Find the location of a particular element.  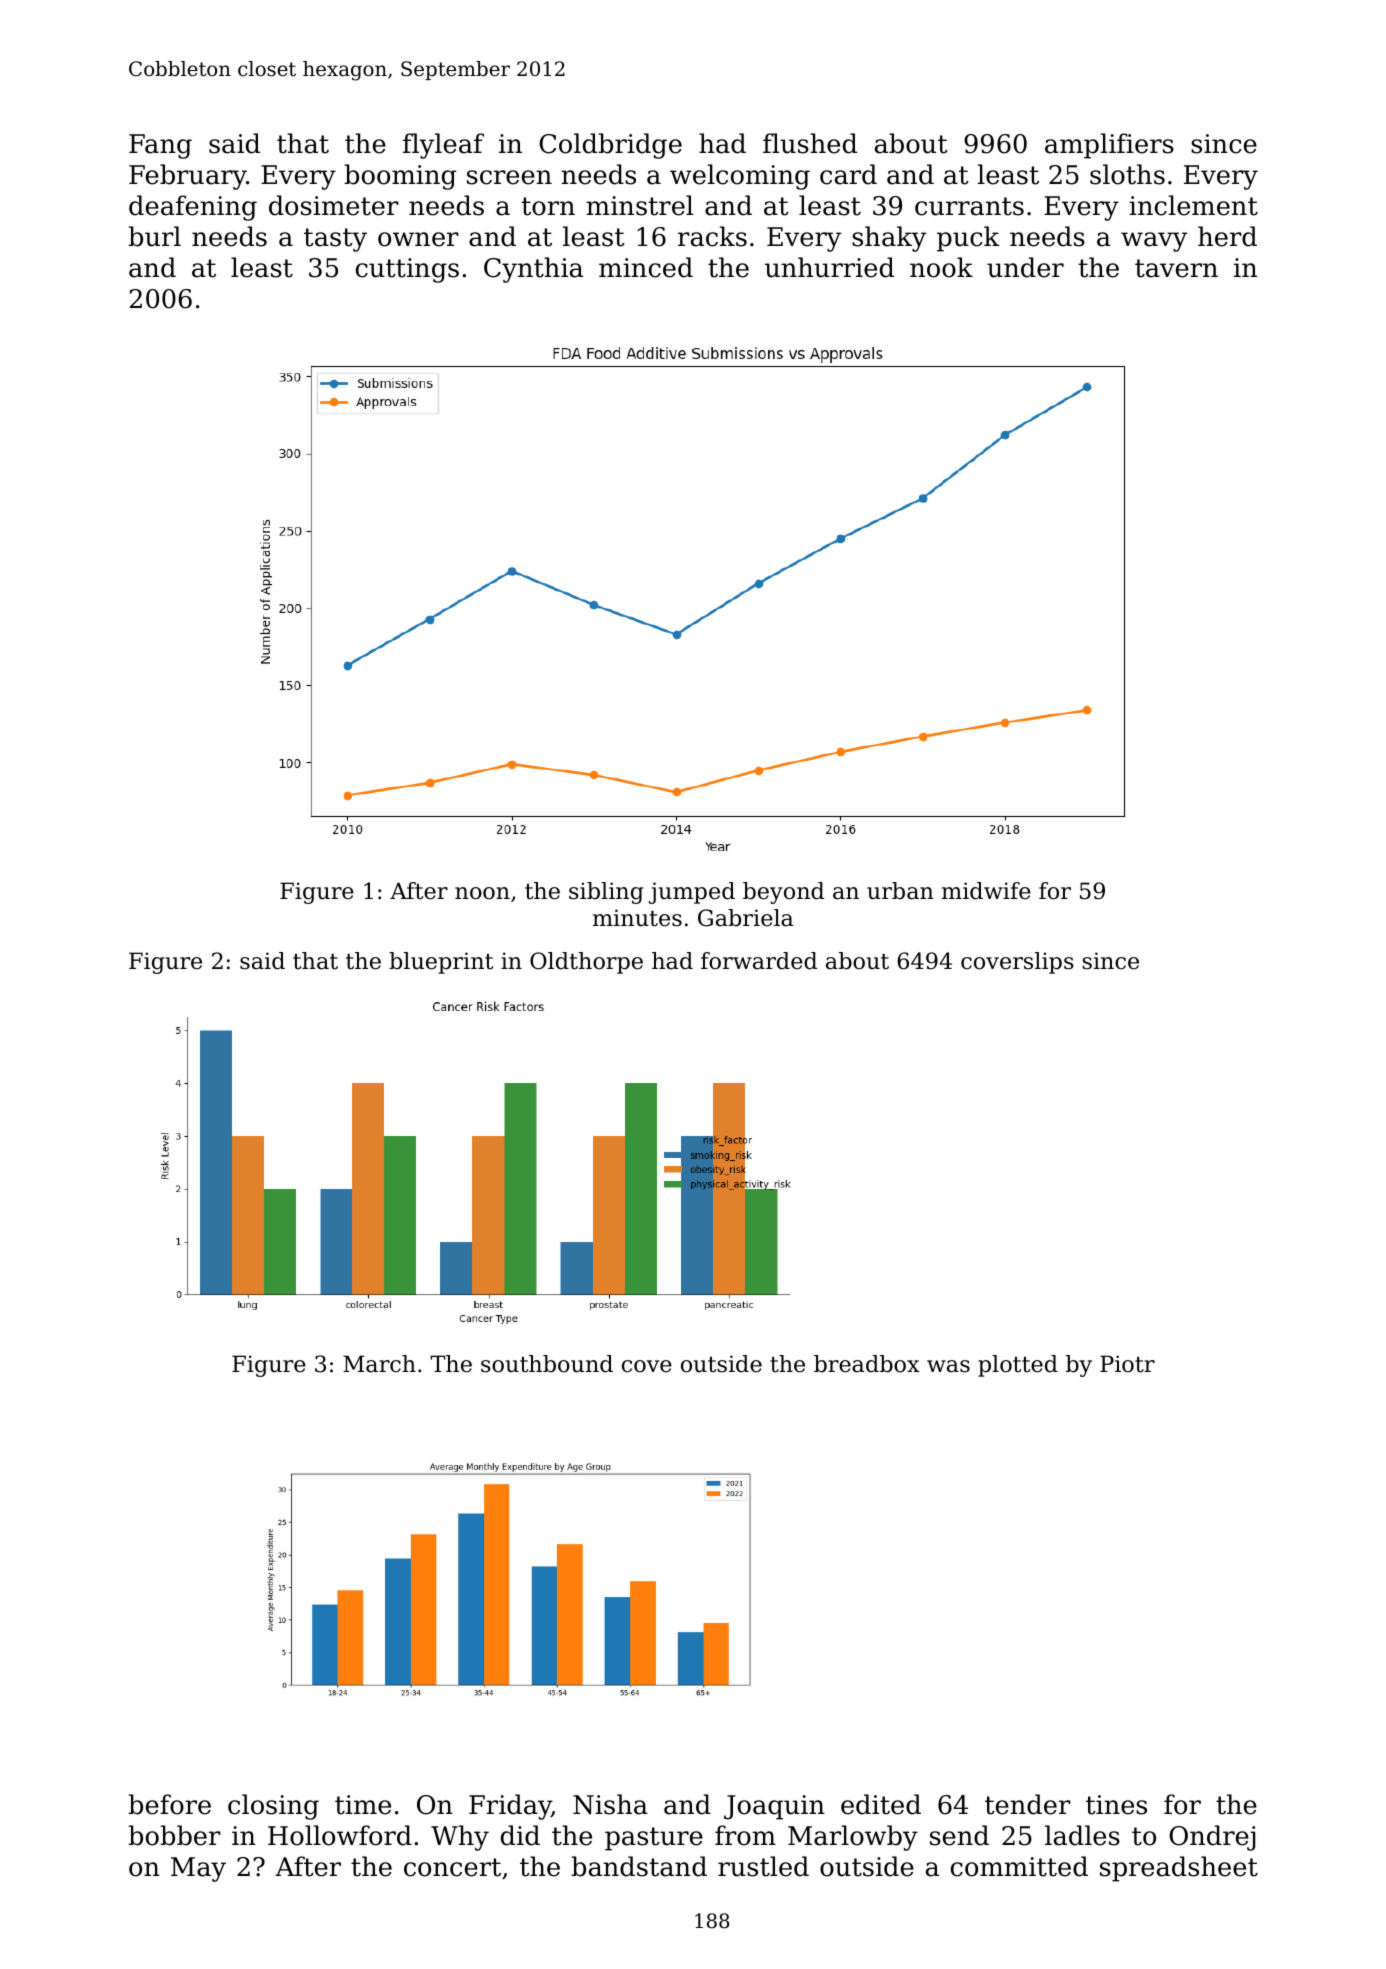

midwife is located at coordinates (986, 891).
